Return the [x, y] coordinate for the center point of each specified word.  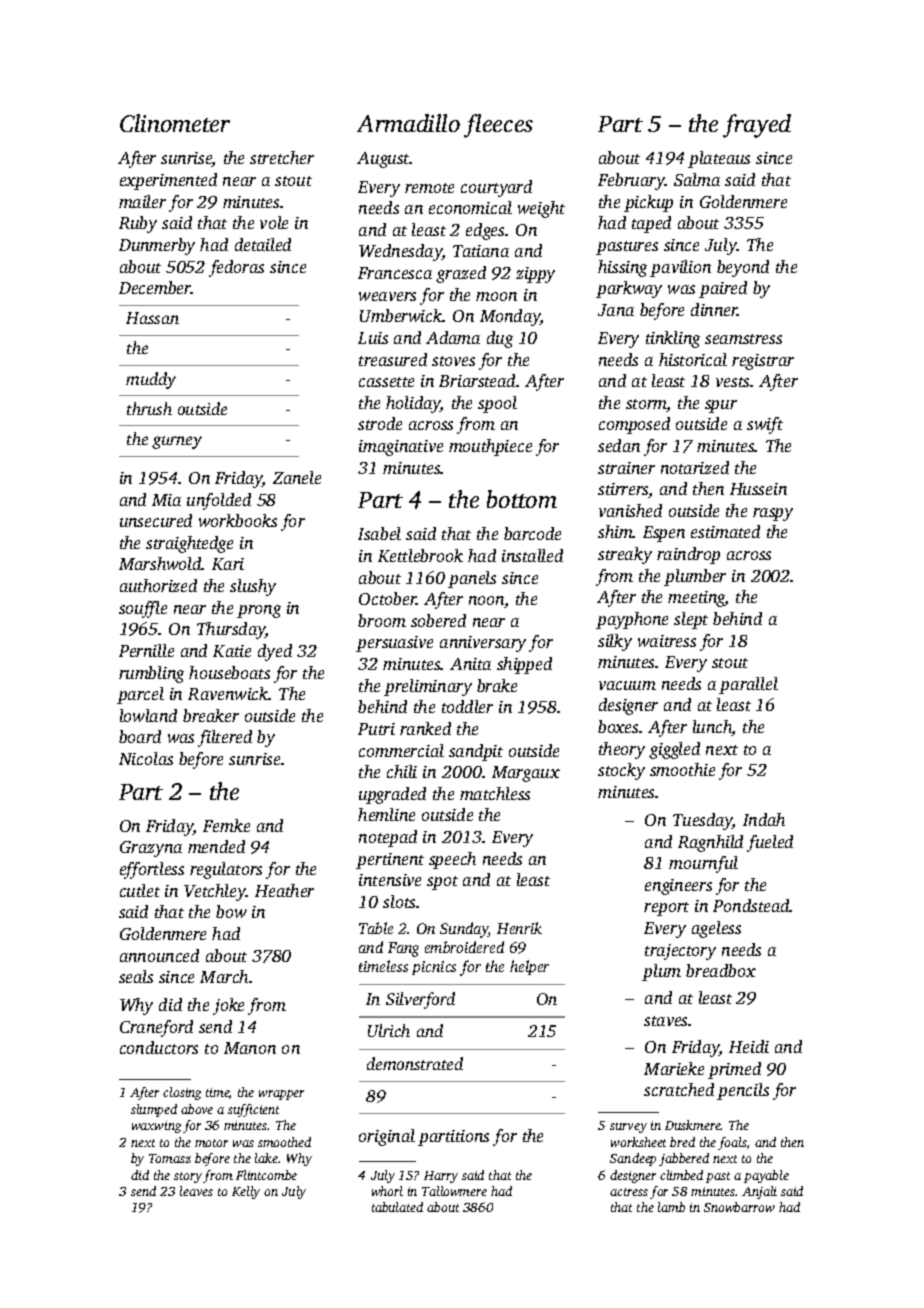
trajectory [680, 952]
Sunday [464, 930]
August [383, 160]
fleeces [498, 126]
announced [159, 955]
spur [721, 406]
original [387, 1137]
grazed [461, 274]
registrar [763, 362]
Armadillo [408, 123]
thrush [149, 408]
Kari [228, 564]
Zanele [297, 477]
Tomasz [170, 1158]
